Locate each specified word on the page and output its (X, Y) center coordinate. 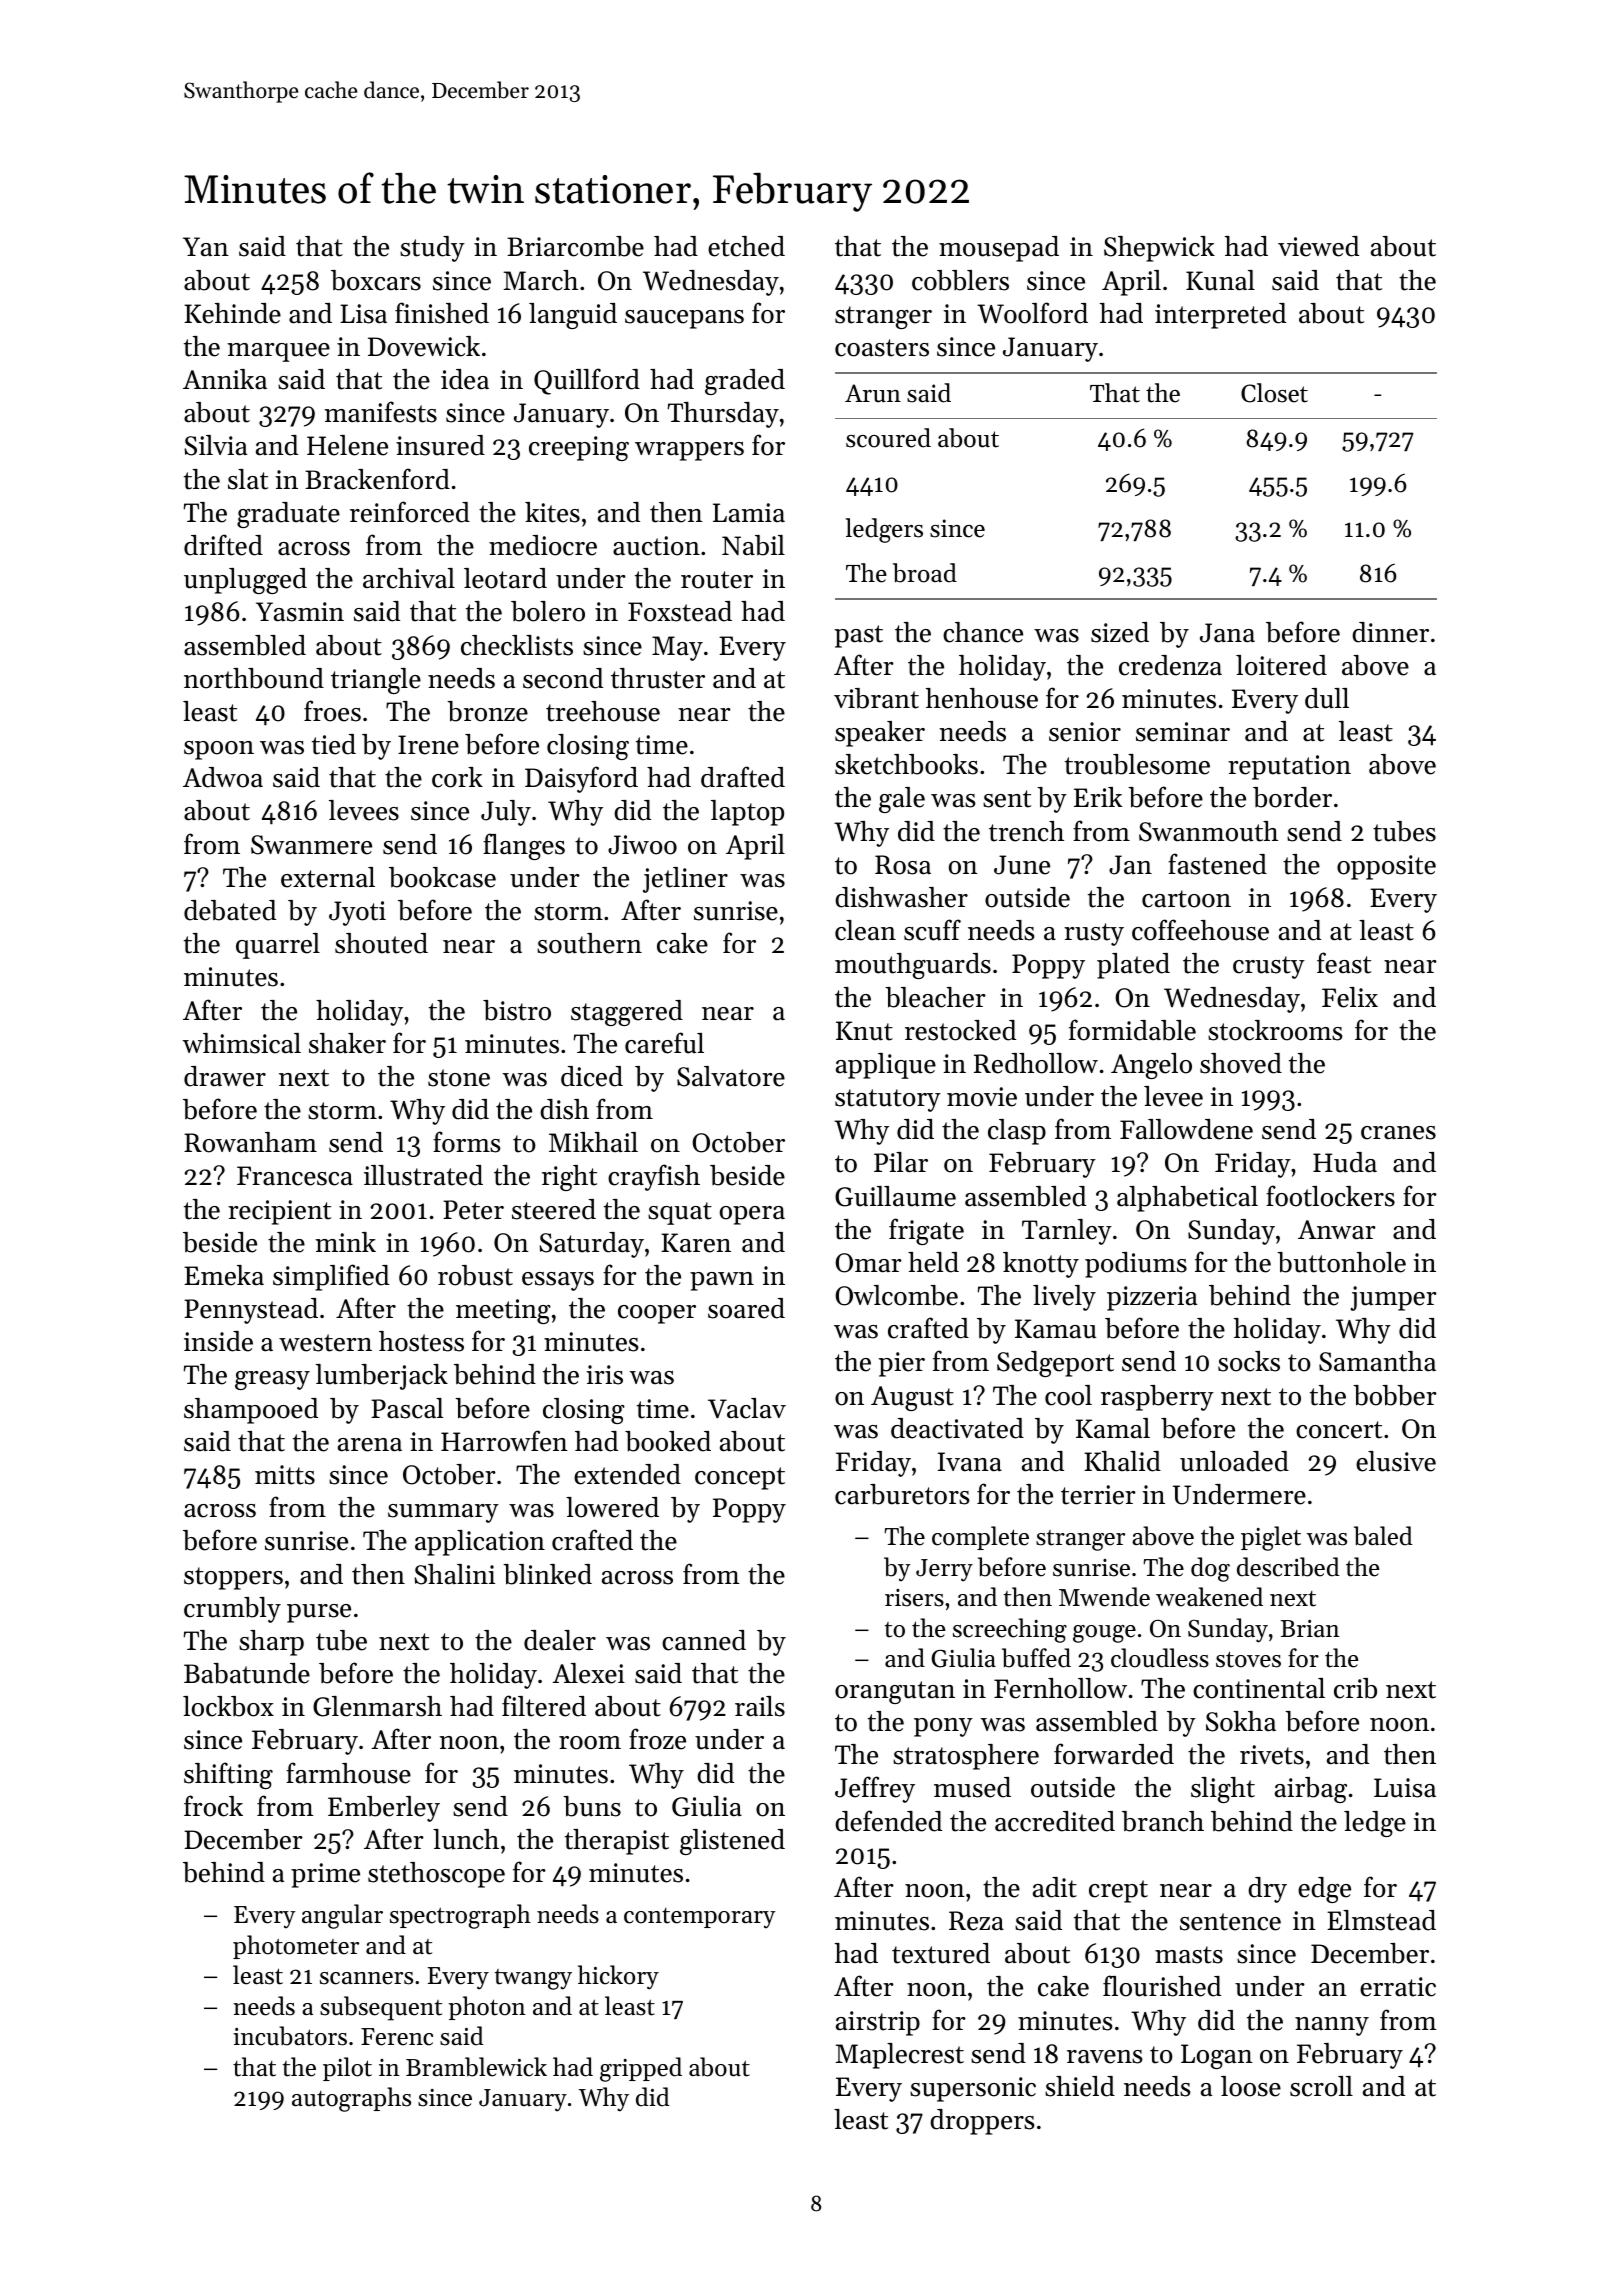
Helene (347, 445)
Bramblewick (476, 2067)
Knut (864, 1031)
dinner (1390, 632)
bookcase (442, 877)
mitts (285, 1475)
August (912, 1398)
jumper (1393, 1298)
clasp (1017, 1132)
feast (1344, 963)
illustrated (423, 1175)
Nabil (753, 545)
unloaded (1234, 1461)
